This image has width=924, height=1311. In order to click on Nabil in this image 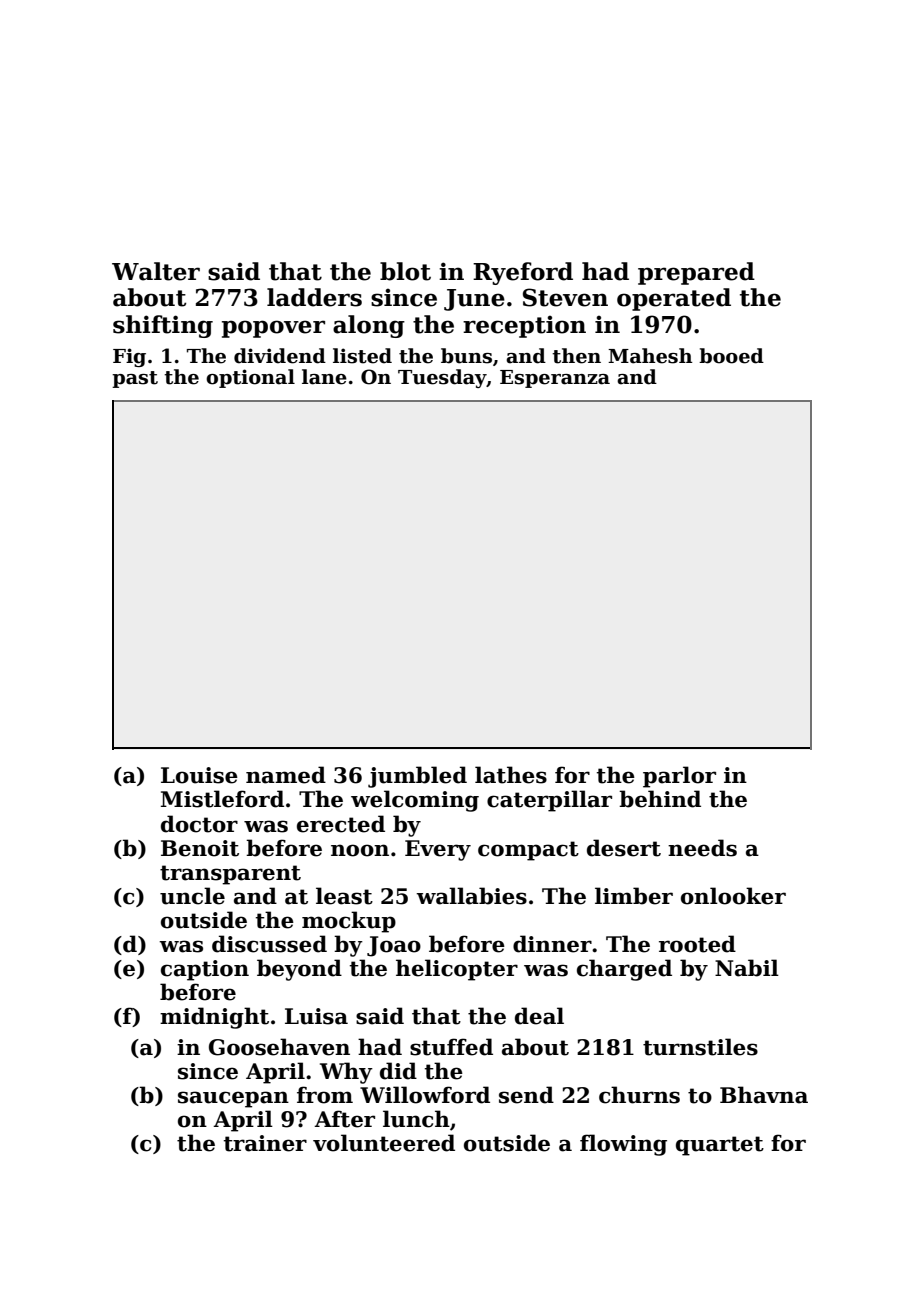, I will do `click(747, 968)`.
